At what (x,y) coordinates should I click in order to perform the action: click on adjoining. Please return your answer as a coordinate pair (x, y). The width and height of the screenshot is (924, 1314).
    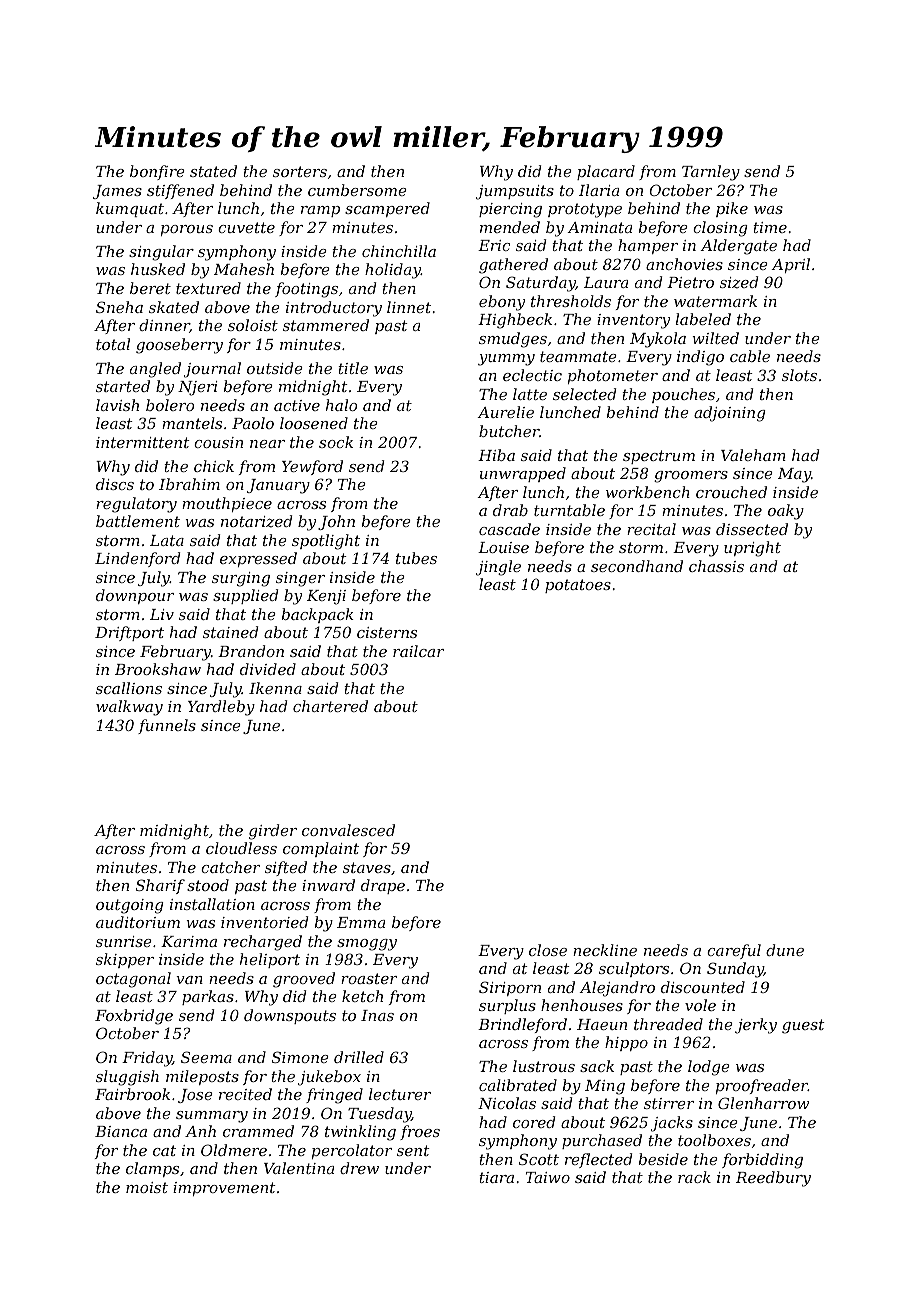
    Looking at the image, I should click on (730, 414).
